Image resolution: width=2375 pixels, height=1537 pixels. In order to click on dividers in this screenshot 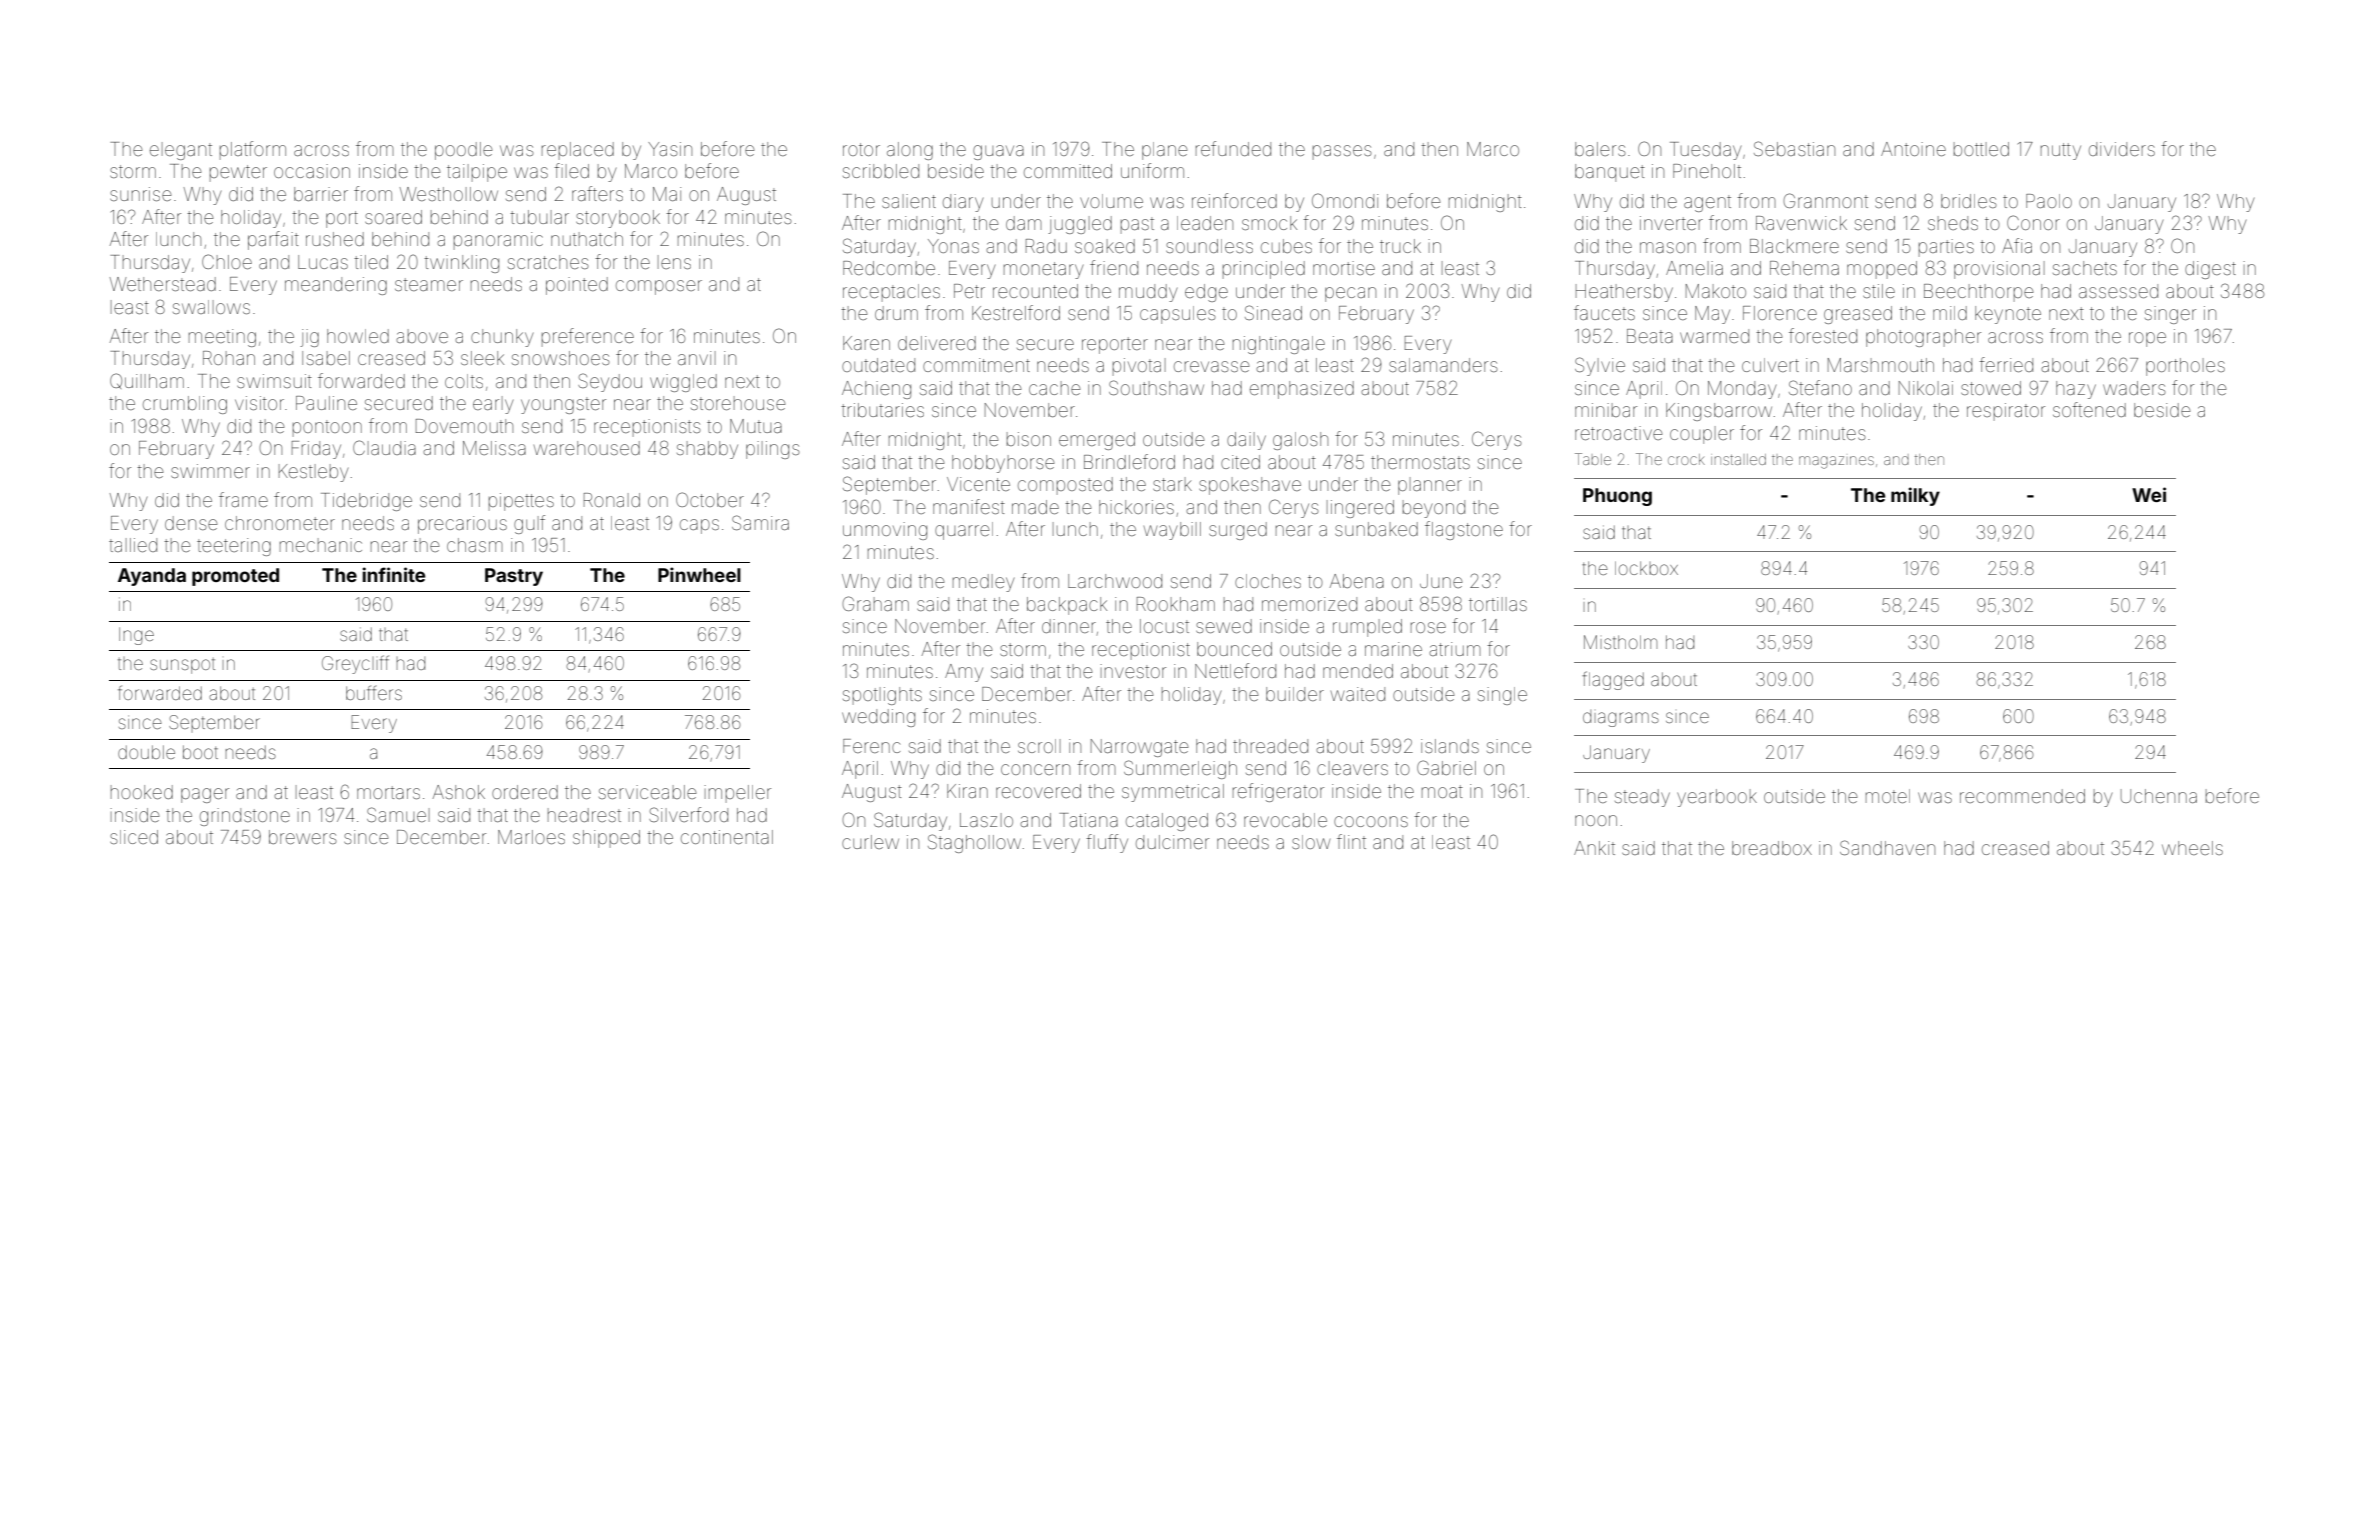, I will do `click(2122, 149)`.
